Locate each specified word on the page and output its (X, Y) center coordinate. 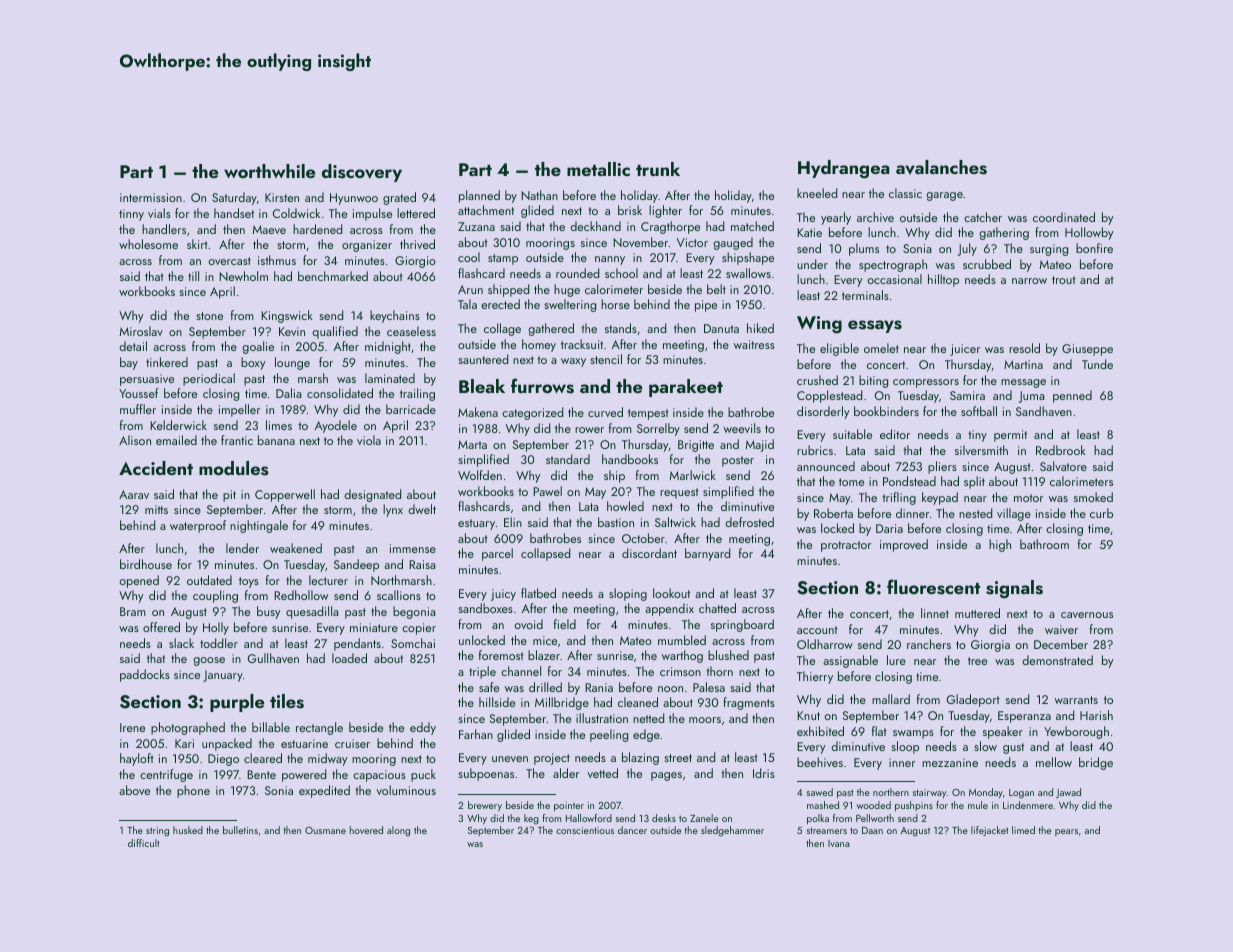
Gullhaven (273, 658)
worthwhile (269, 171)
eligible (839, 349)
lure (896, 660)
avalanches (941, 167)
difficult (144, 843)
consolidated (340, 393)
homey (539, 345)
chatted (717, 608)
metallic (598, 169)
